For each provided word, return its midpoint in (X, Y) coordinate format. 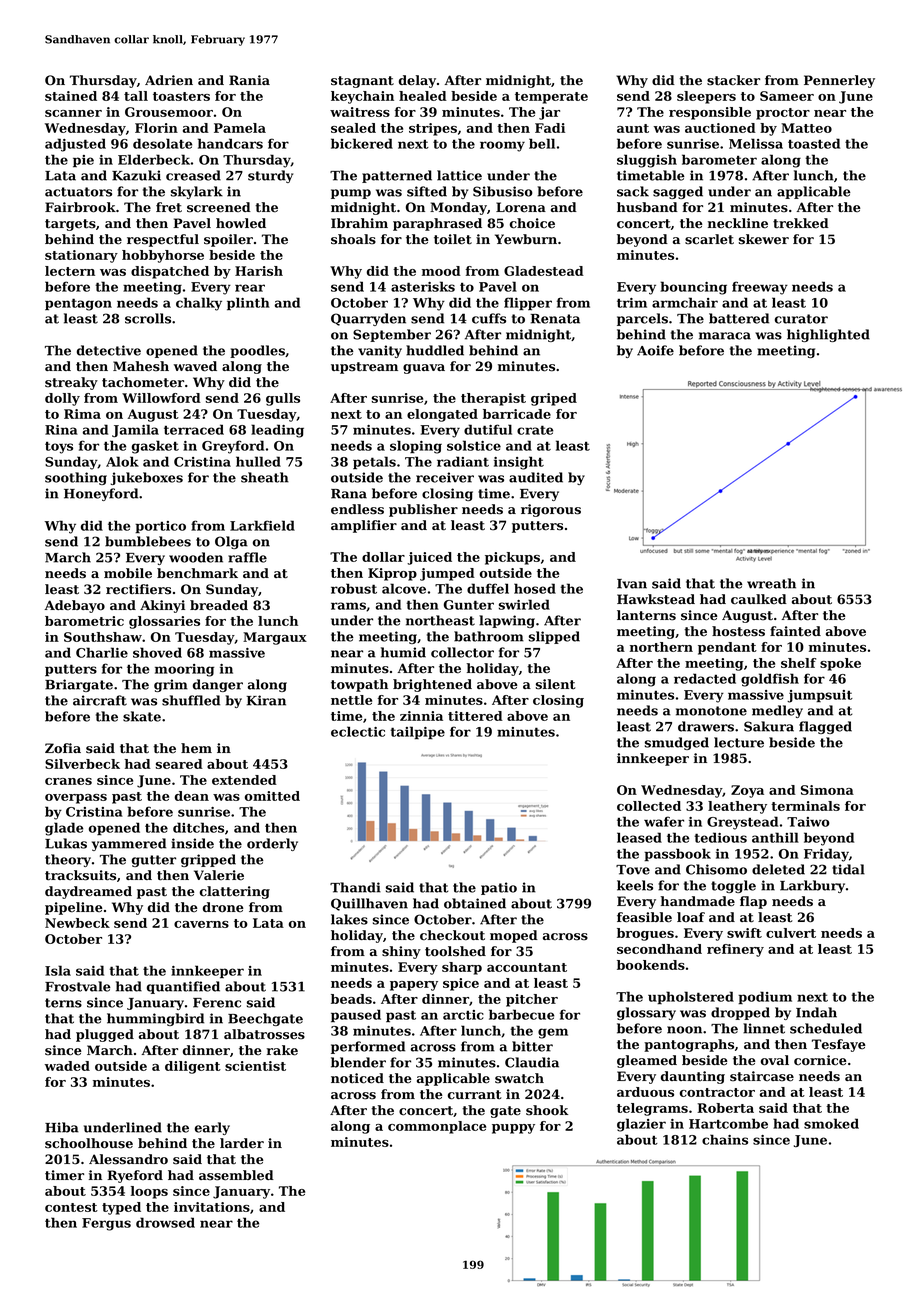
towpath (359, 685)
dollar (383, 557)
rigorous (551, 510)
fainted (795, 631)
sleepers (706, 97)
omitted (272, 796)
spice (461, 984)
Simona (827, 790)
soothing (76, 478)
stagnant (362, 82)
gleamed (647, 1061)
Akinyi (162, 606)
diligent (193, 1067)
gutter (154, 861)
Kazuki (136, 175)
